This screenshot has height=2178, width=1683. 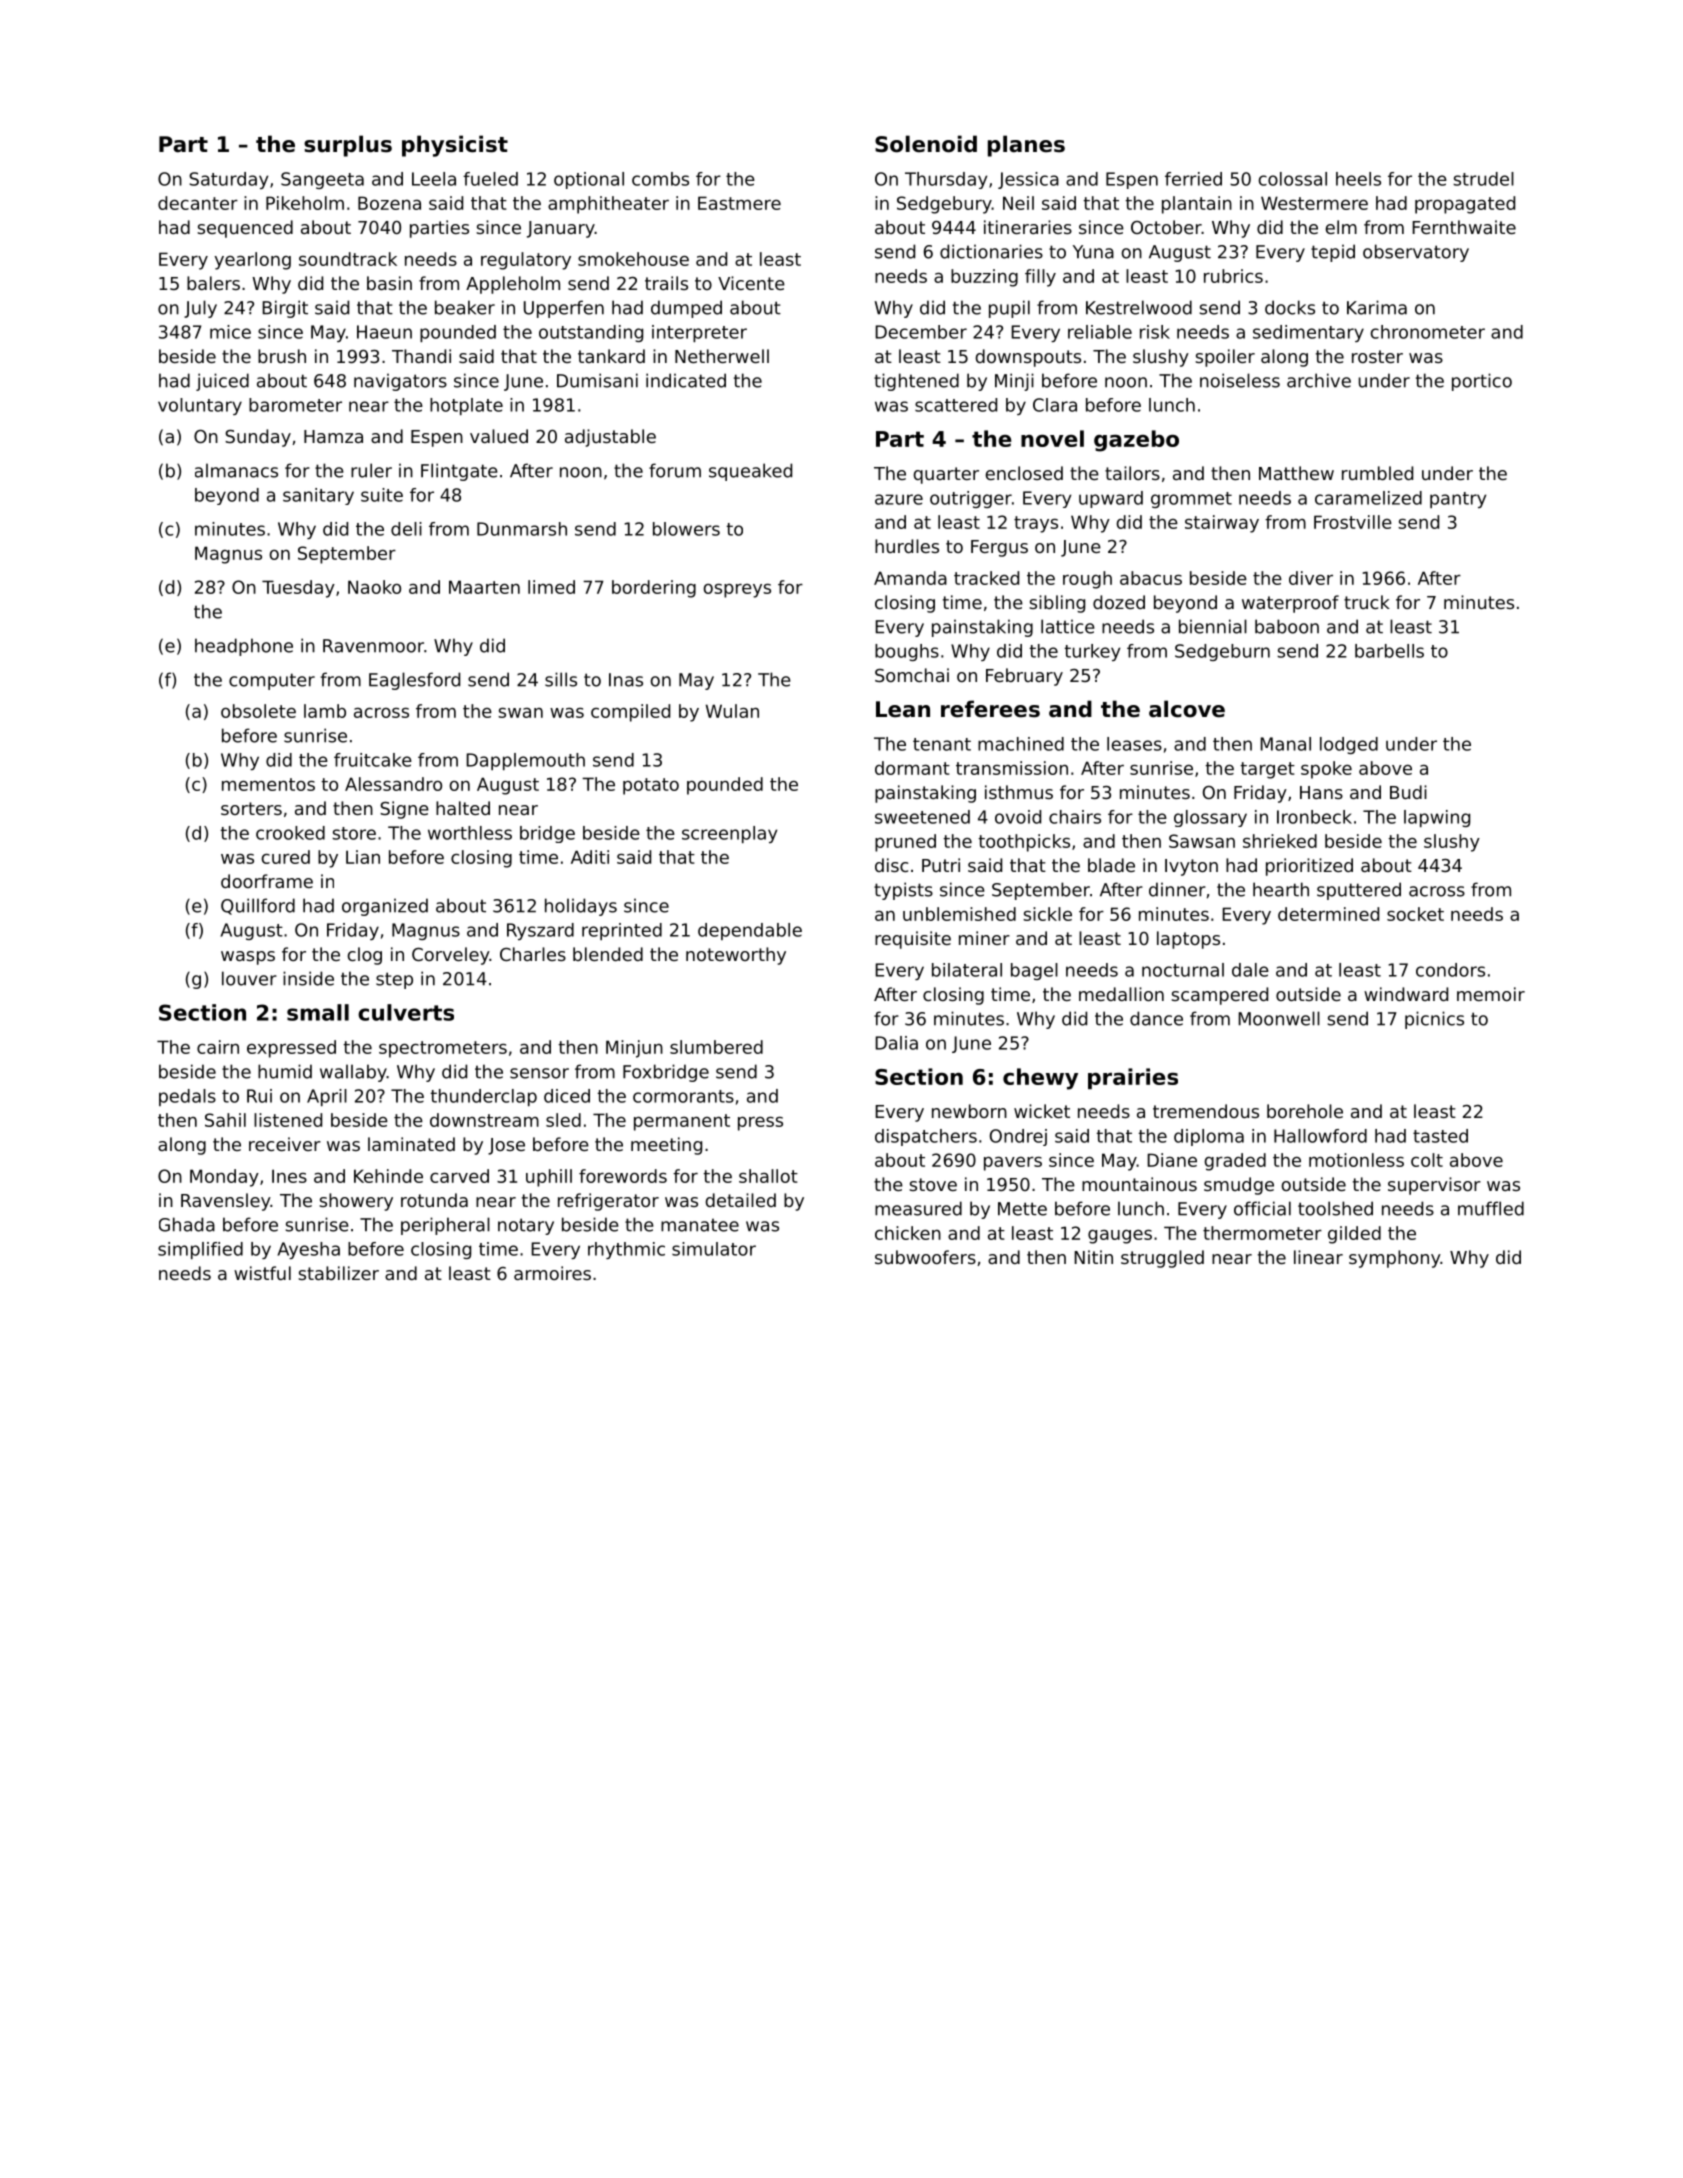 I want to click on combs, so click(x=660, y=179).
